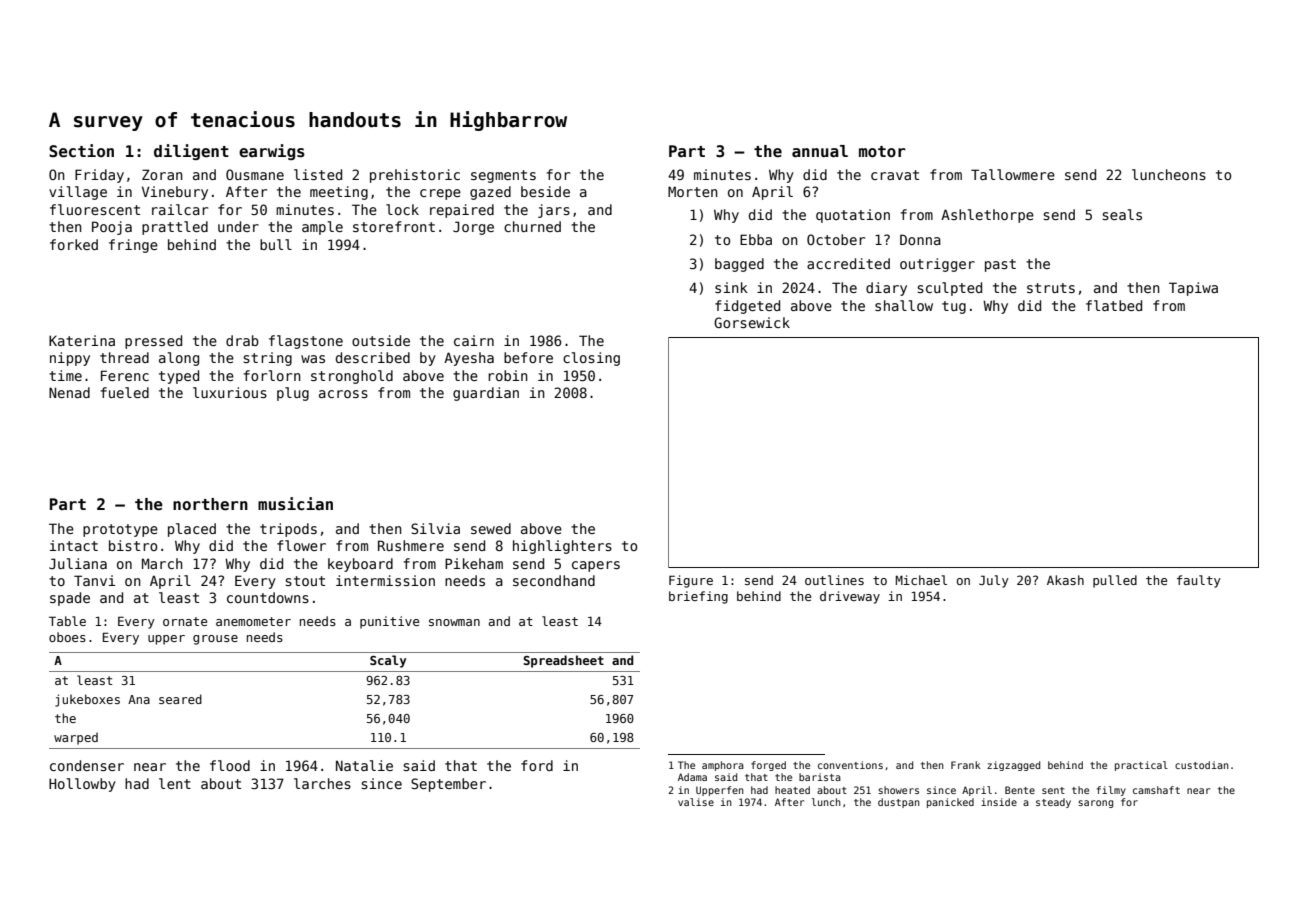  I want to click on Hollowby, so click(82, 785).
